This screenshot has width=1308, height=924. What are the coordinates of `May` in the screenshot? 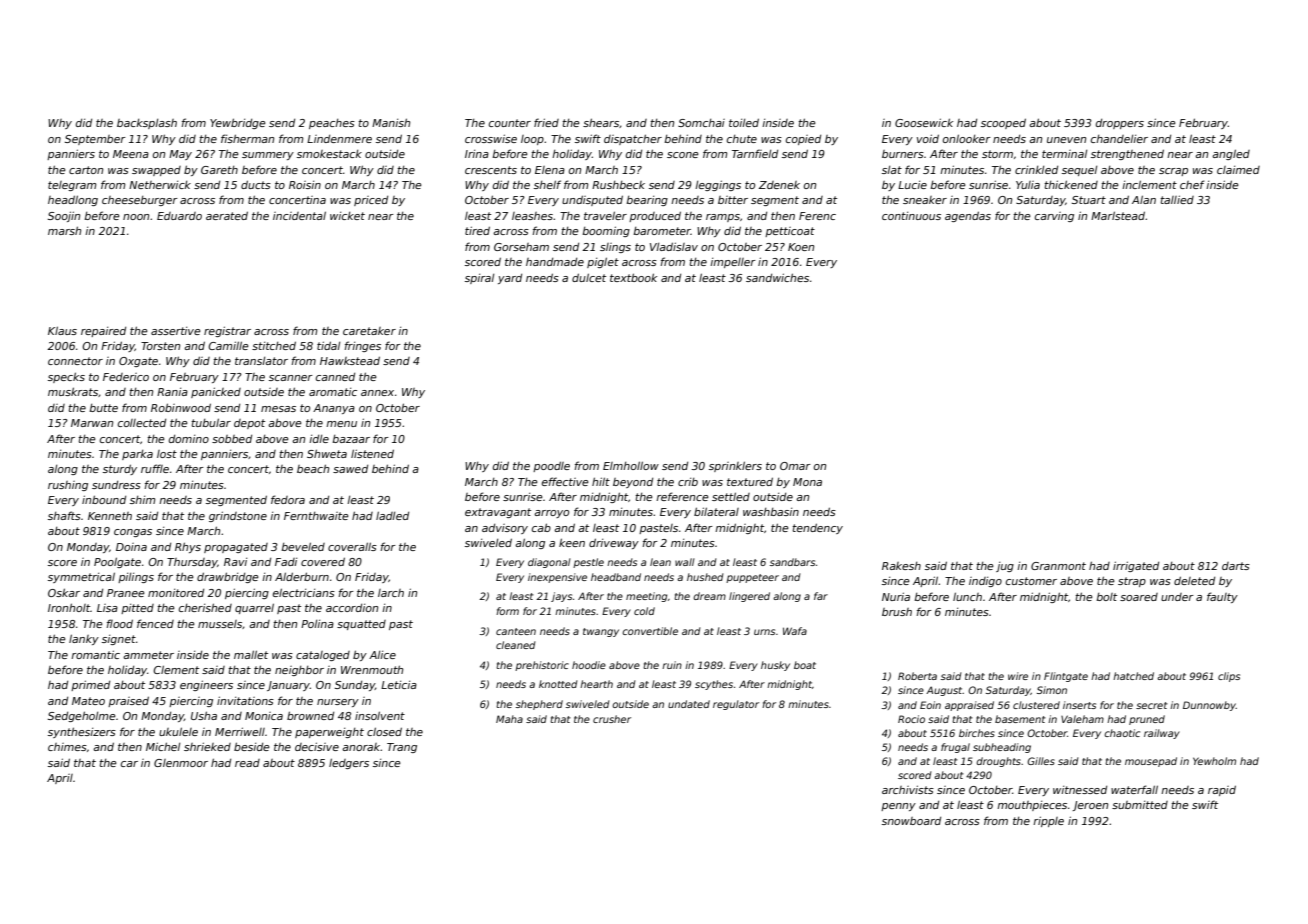 It's located at (180, 155).
